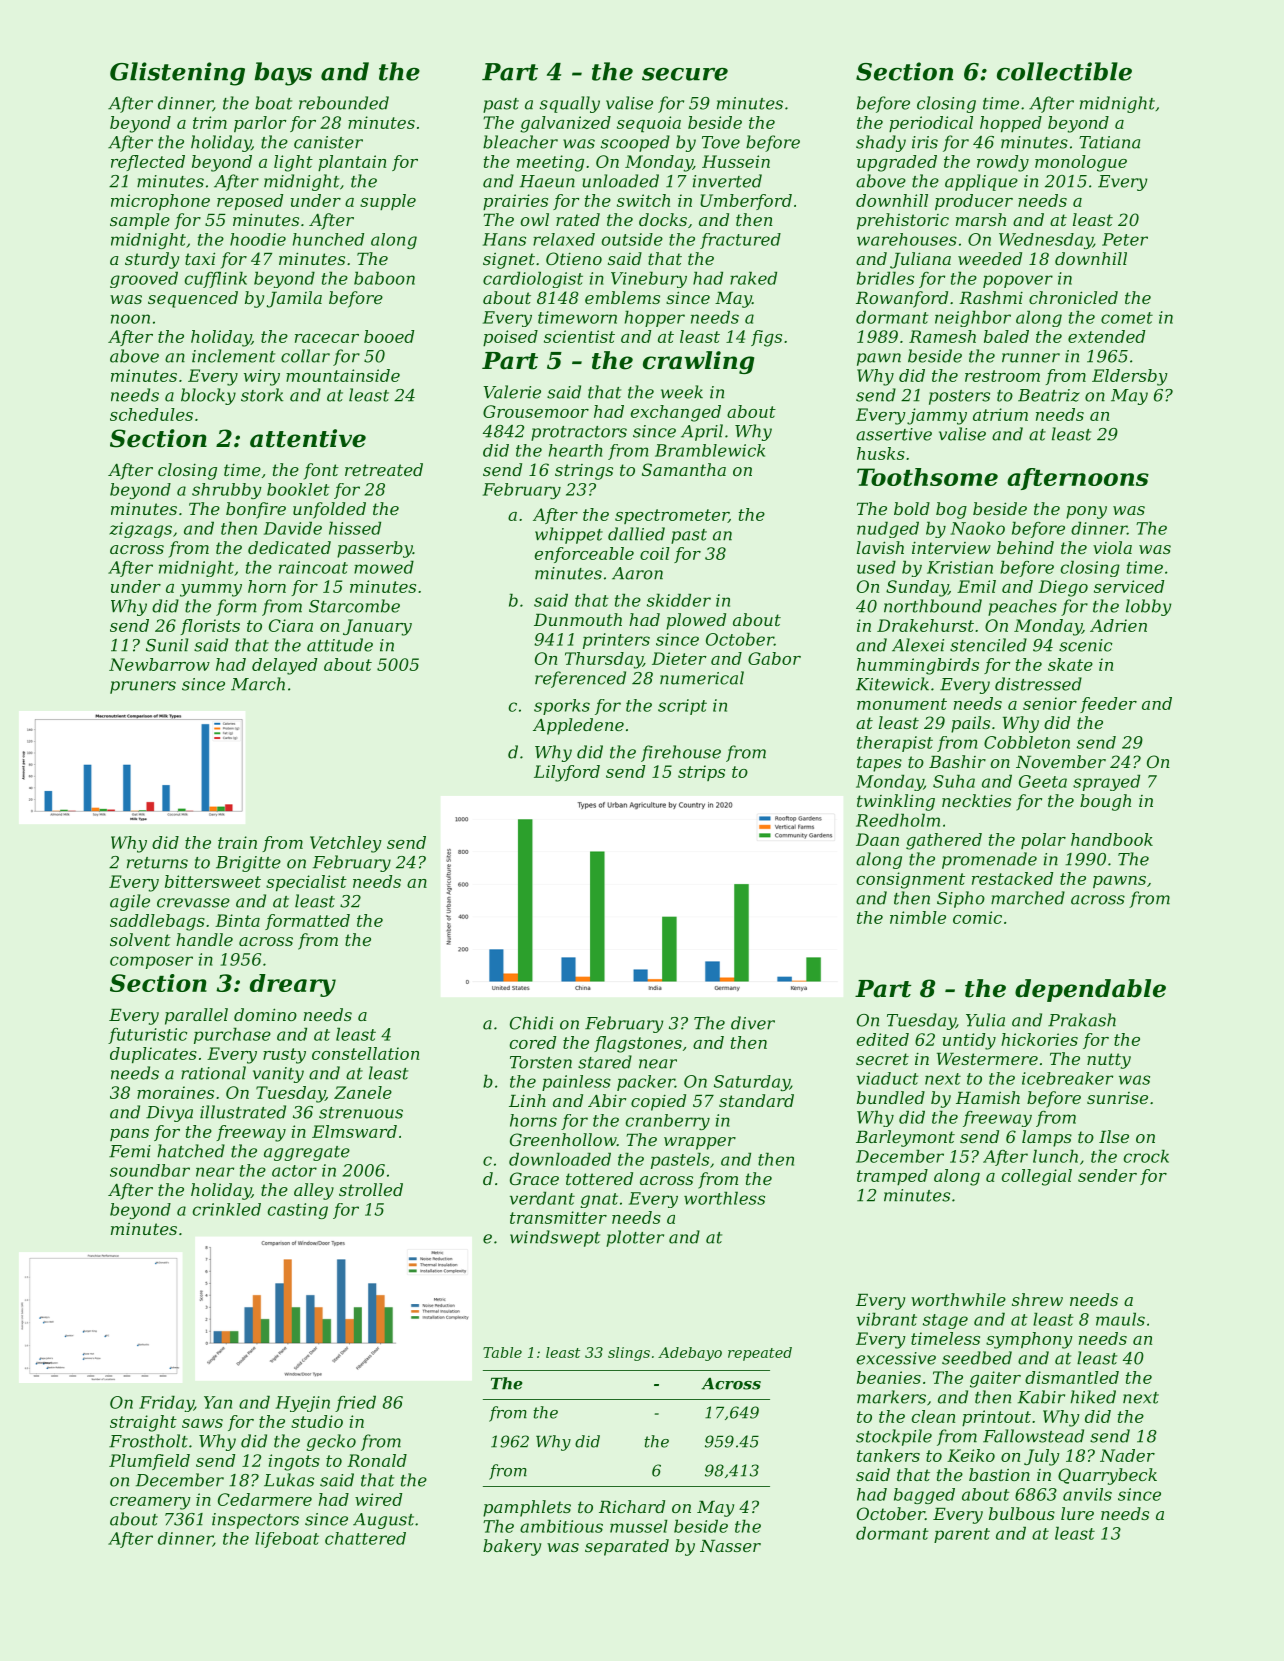 This screenshot has width=1284, height=1661. What do you see at coordinates (218, 1402) in the screenshot?
I see `Yan` at bounding box center [218, 1402].
